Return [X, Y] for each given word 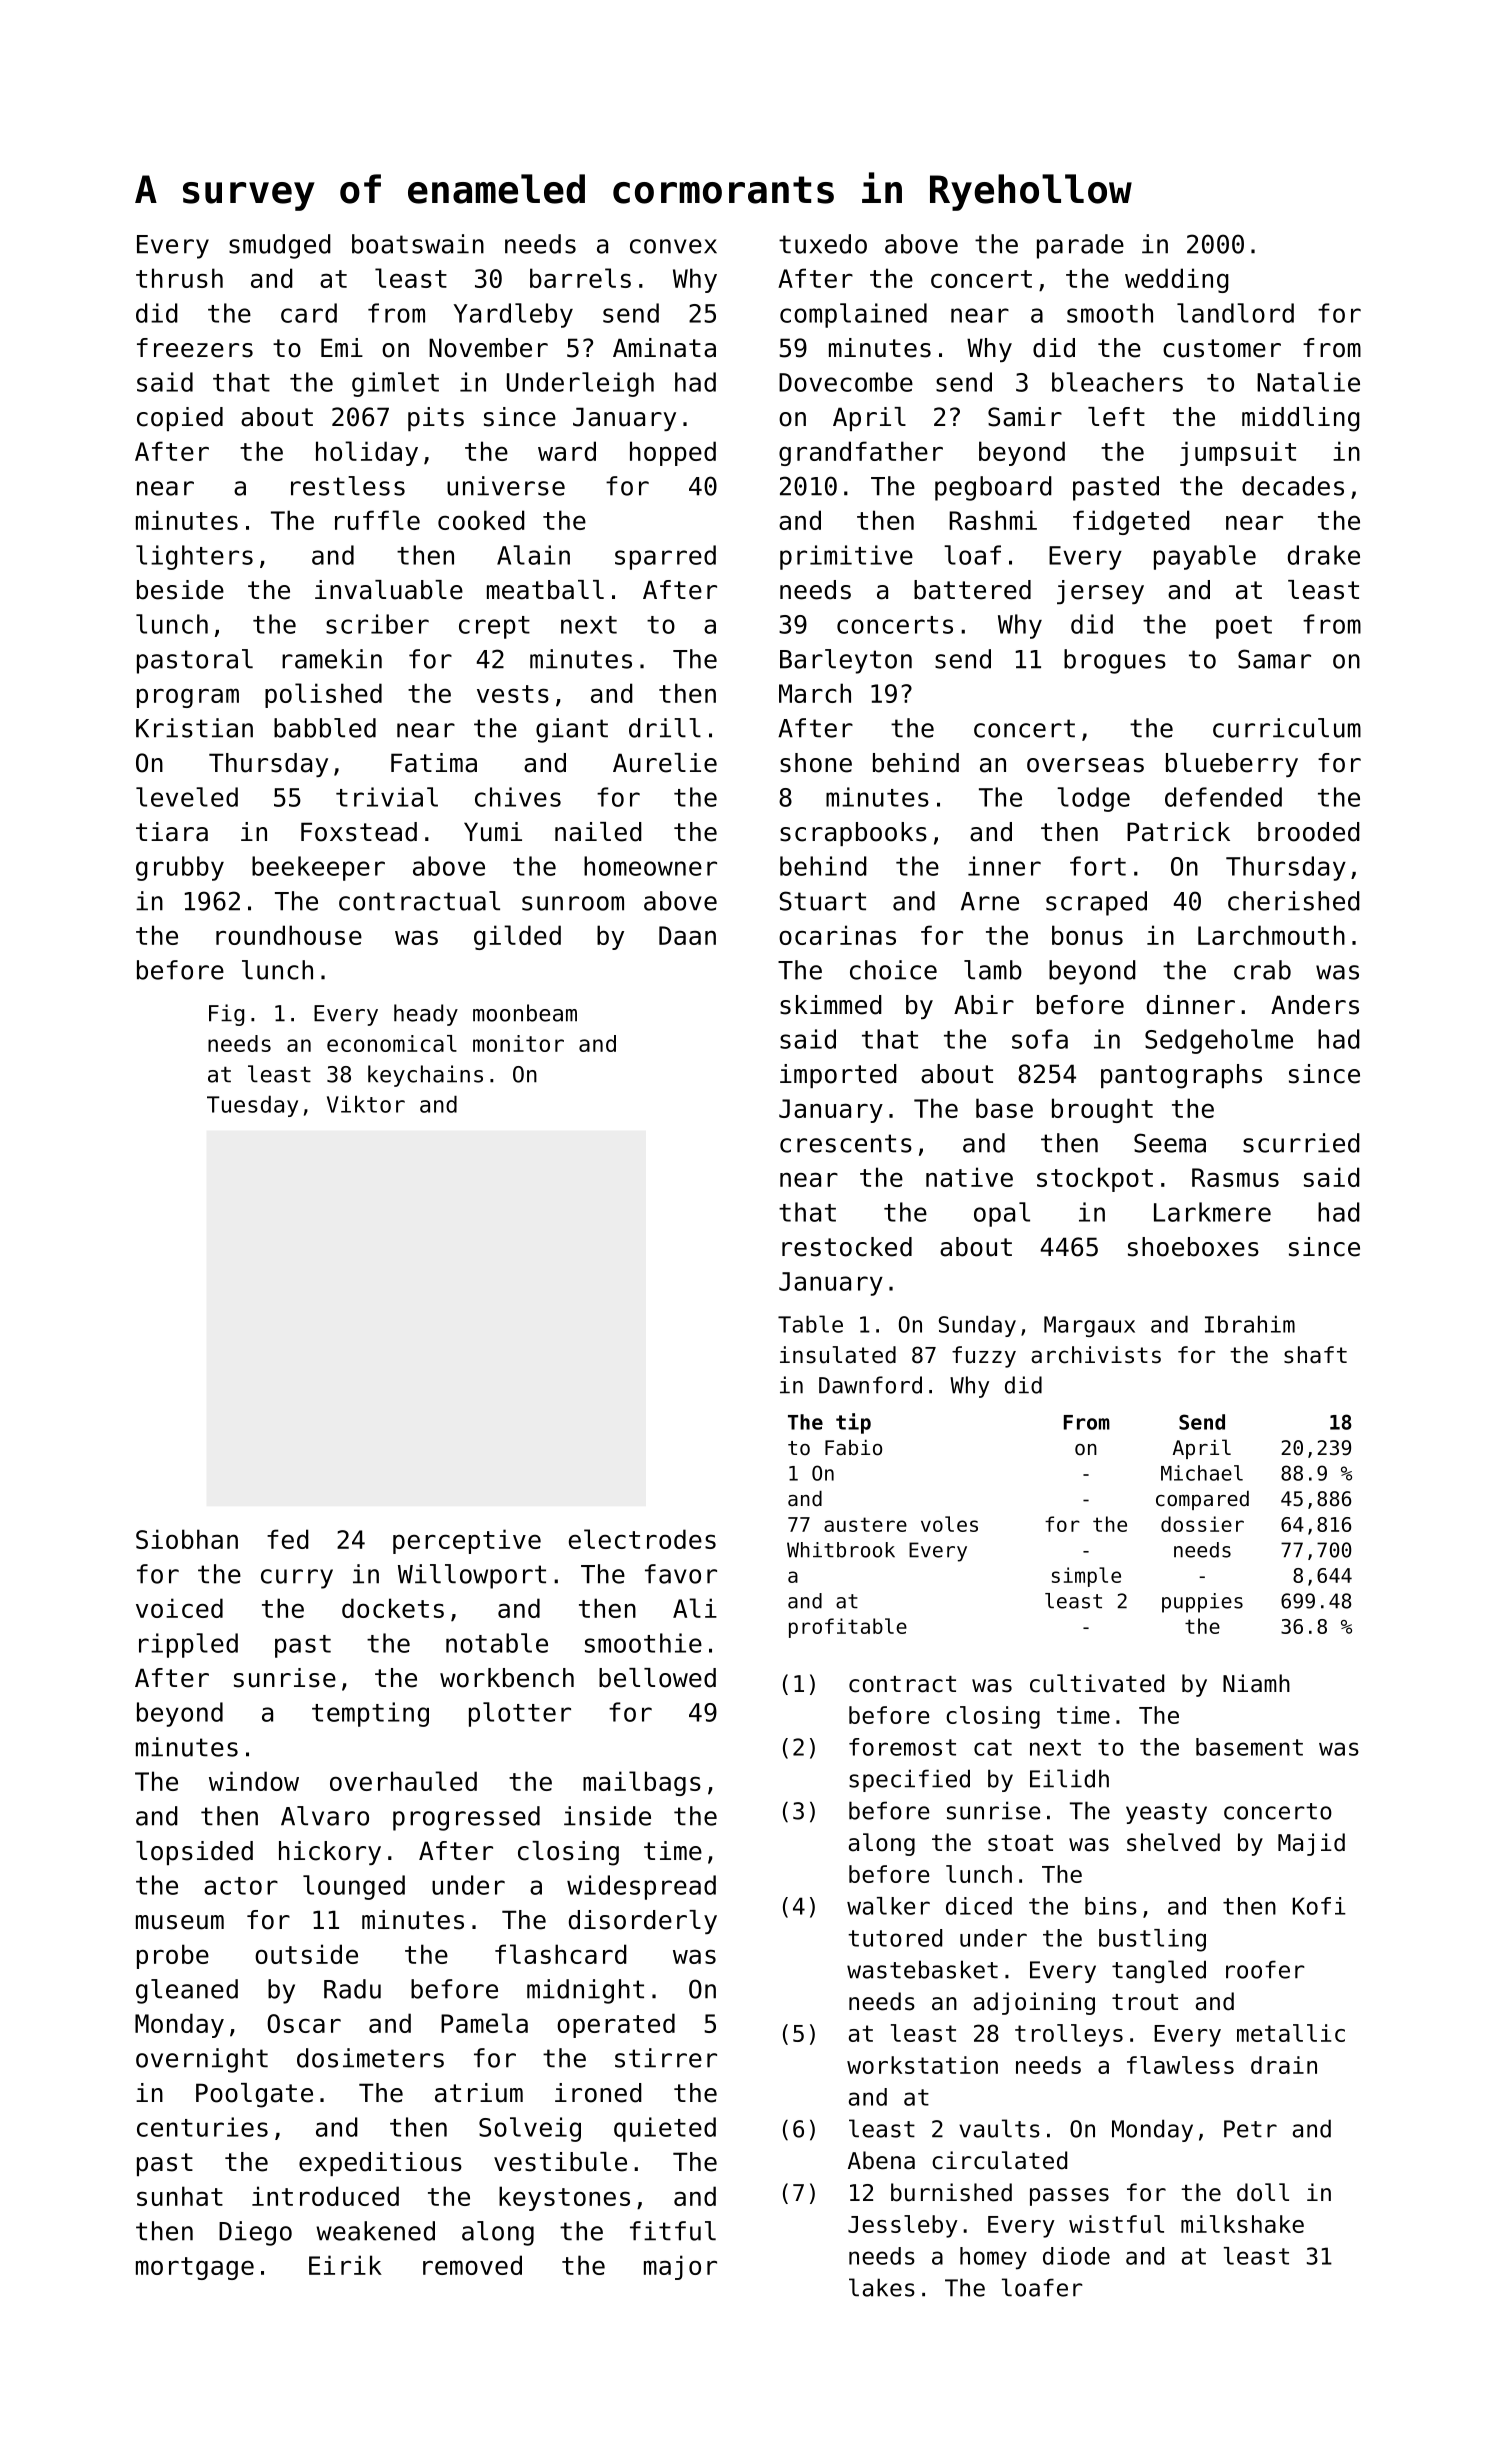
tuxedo [823, 244]
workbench [507, 1678]
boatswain [418, 244]
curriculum [1287, 728]
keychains [425, 1076]
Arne [990, 901]
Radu [352, 1989]
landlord [1235, 313]
